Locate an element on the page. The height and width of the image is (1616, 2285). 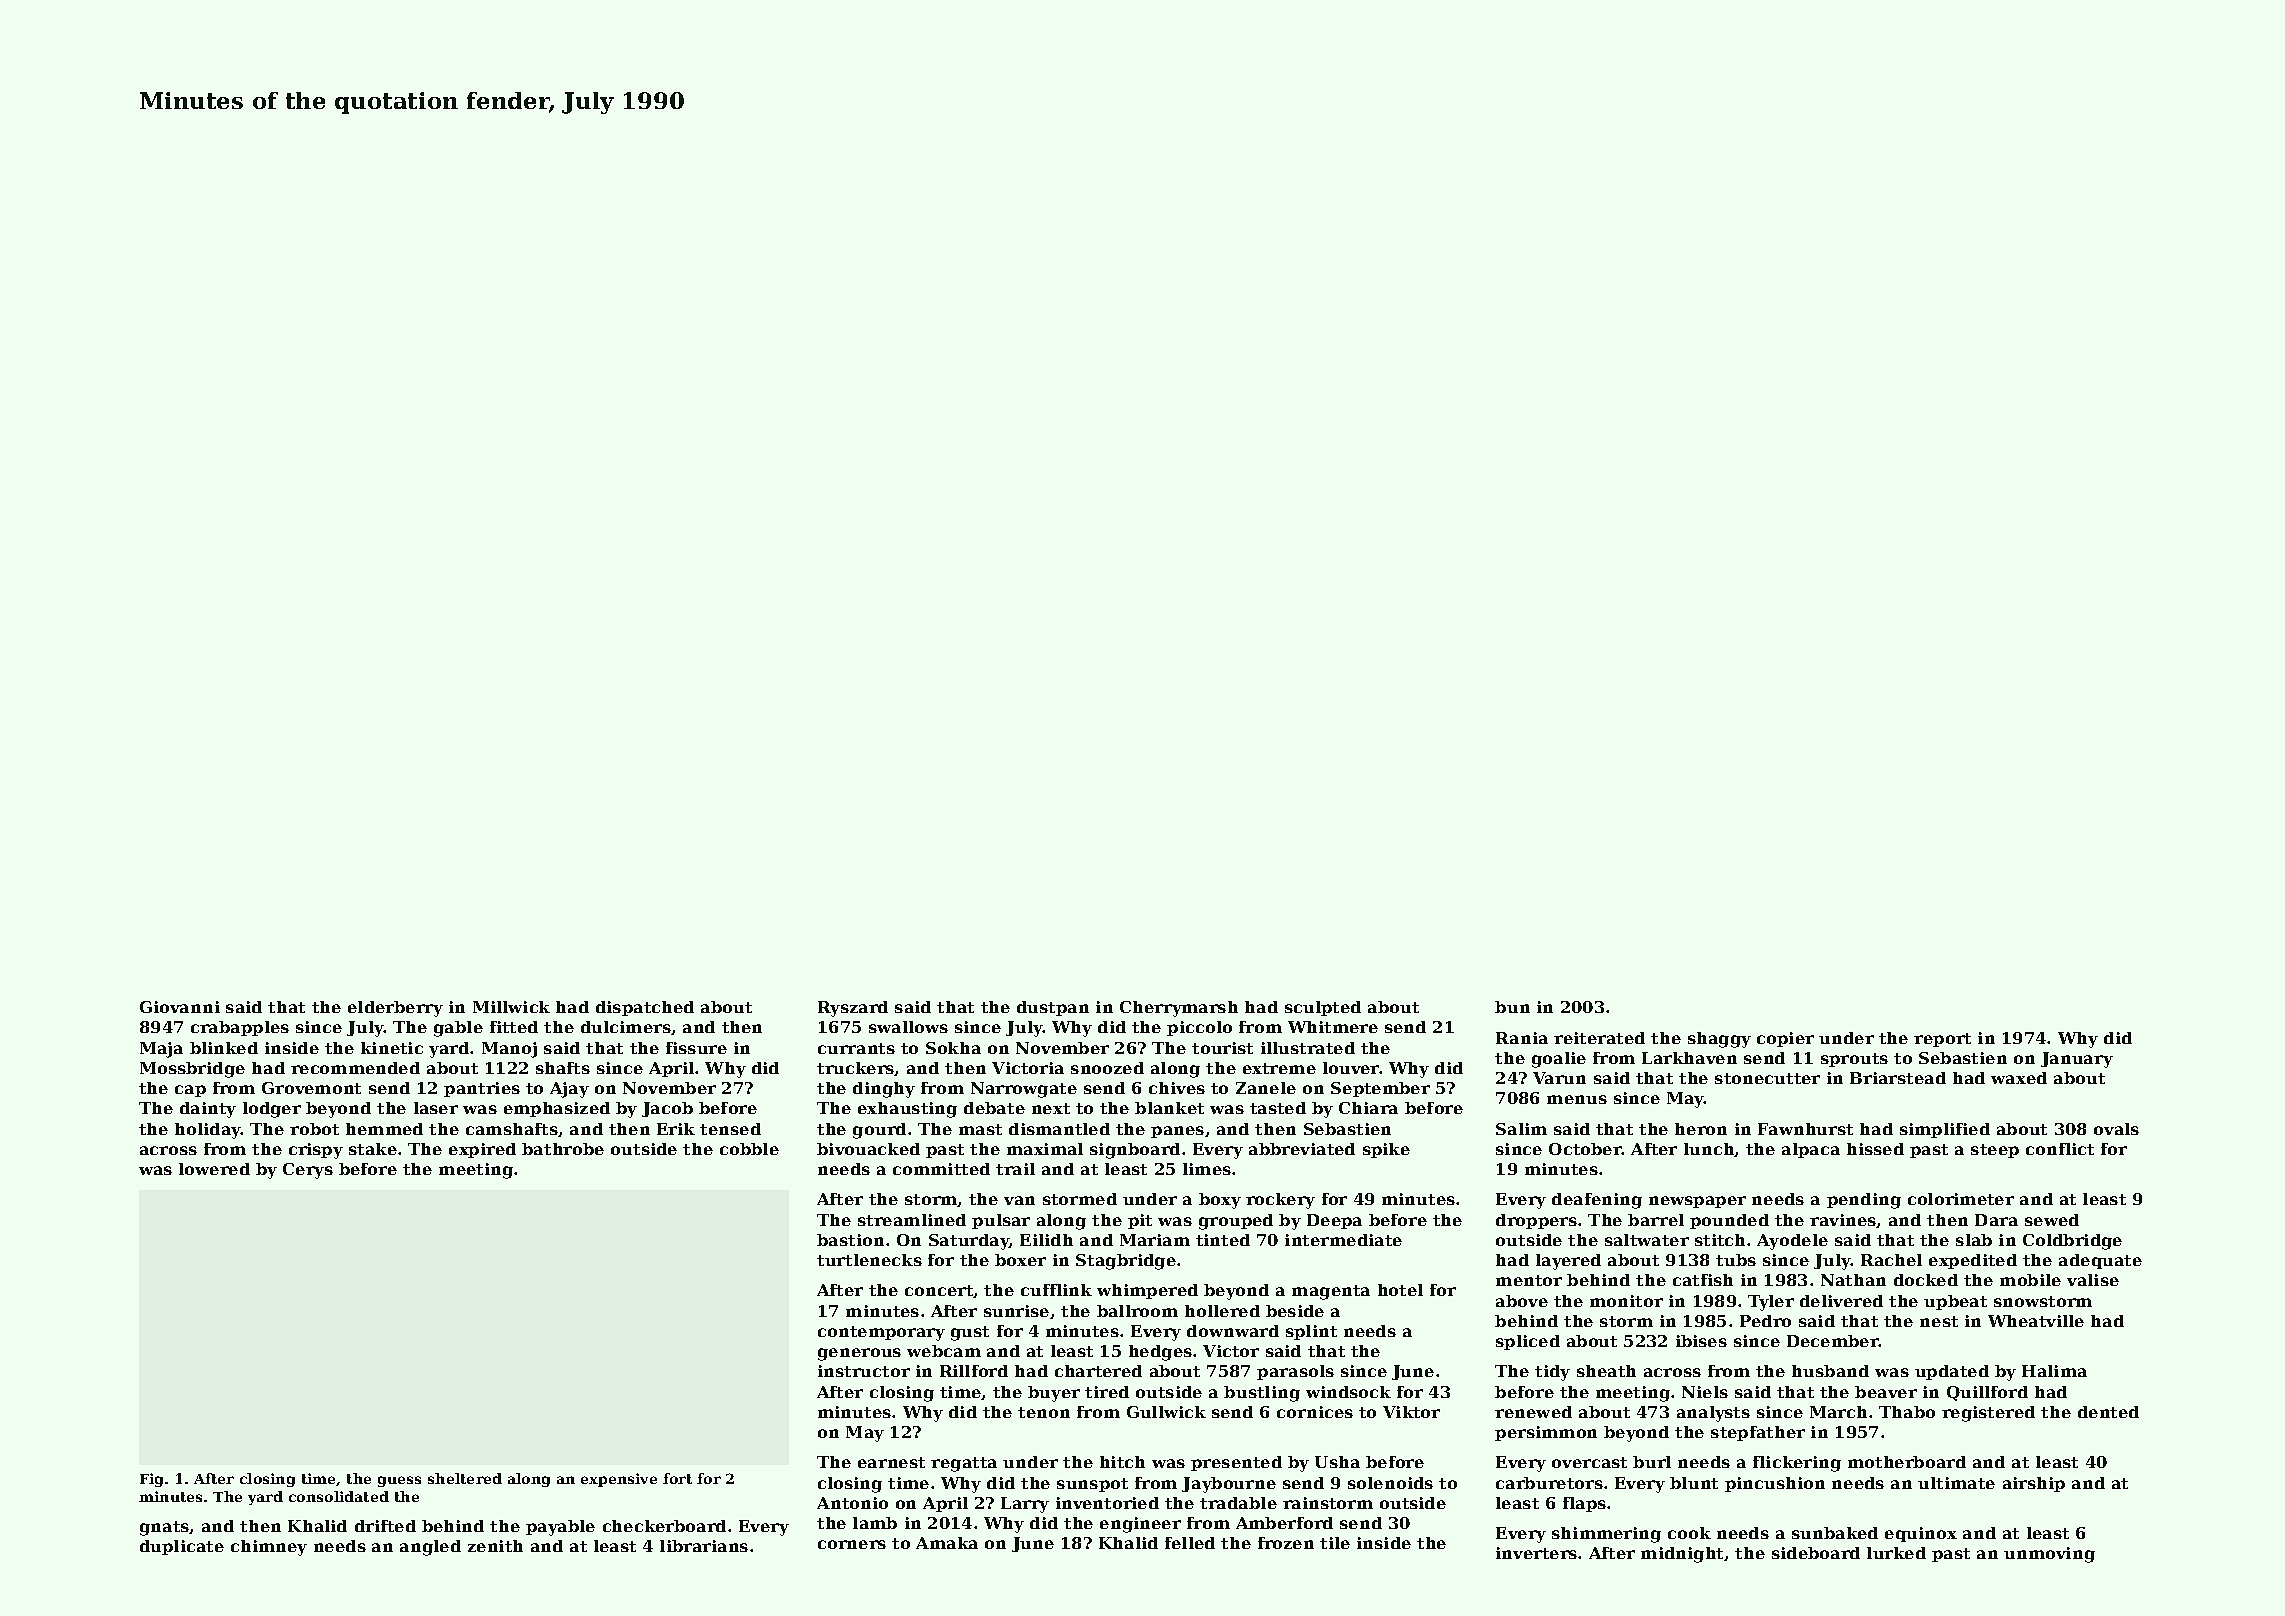
regatta is located at coordinates (964, 1464).
